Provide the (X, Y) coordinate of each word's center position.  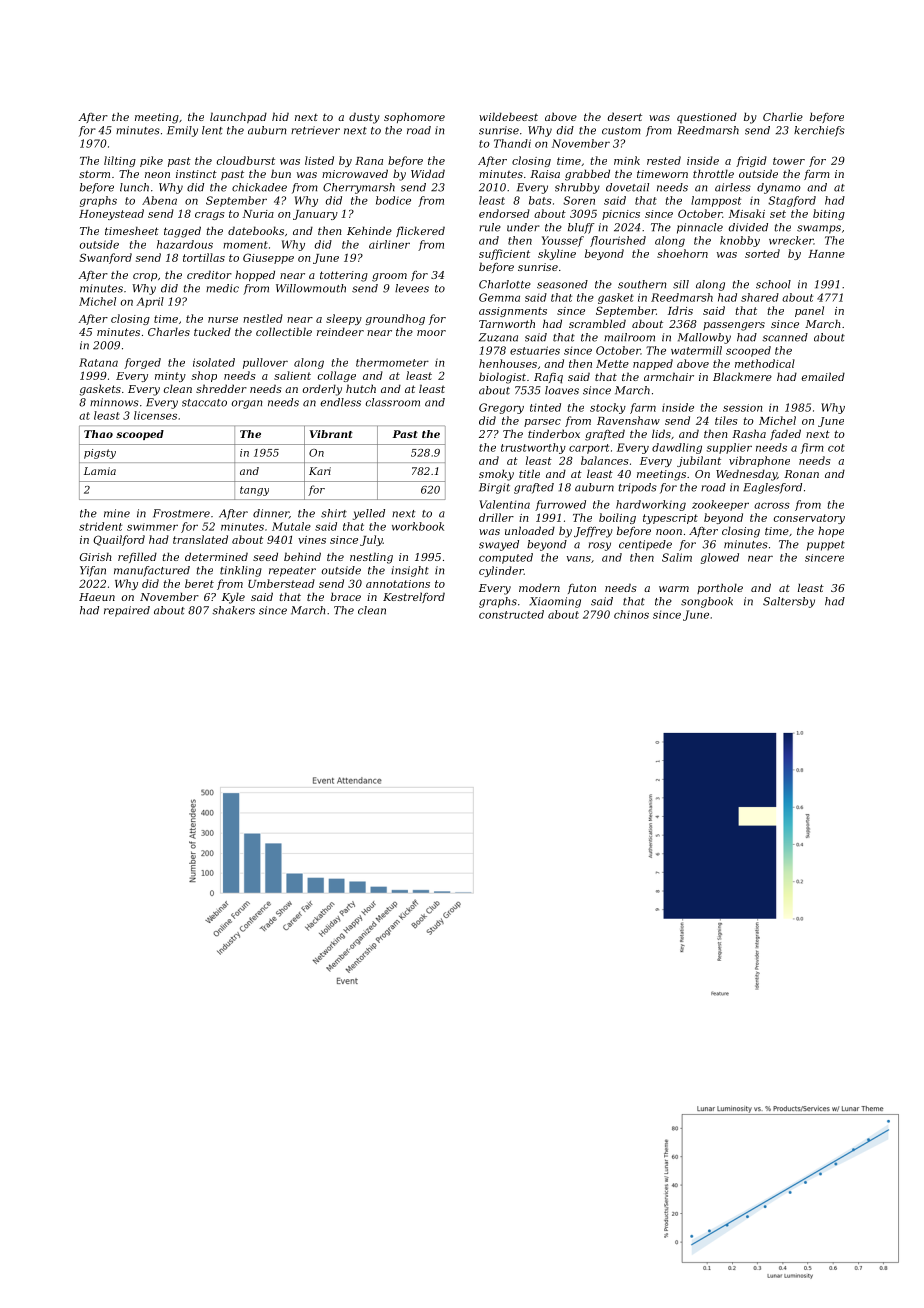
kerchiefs (819, 131)
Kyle (233, 598)
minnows (114, 402)
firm (812, 448)
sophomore (414, 117)
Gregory (501, 408)
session (742, 408)
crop (145, 277)
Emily (182, 131)
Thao (98, 434)
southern (642, 284)
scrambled (597, 323)
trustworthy (533, 448)
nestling (371, 558)
